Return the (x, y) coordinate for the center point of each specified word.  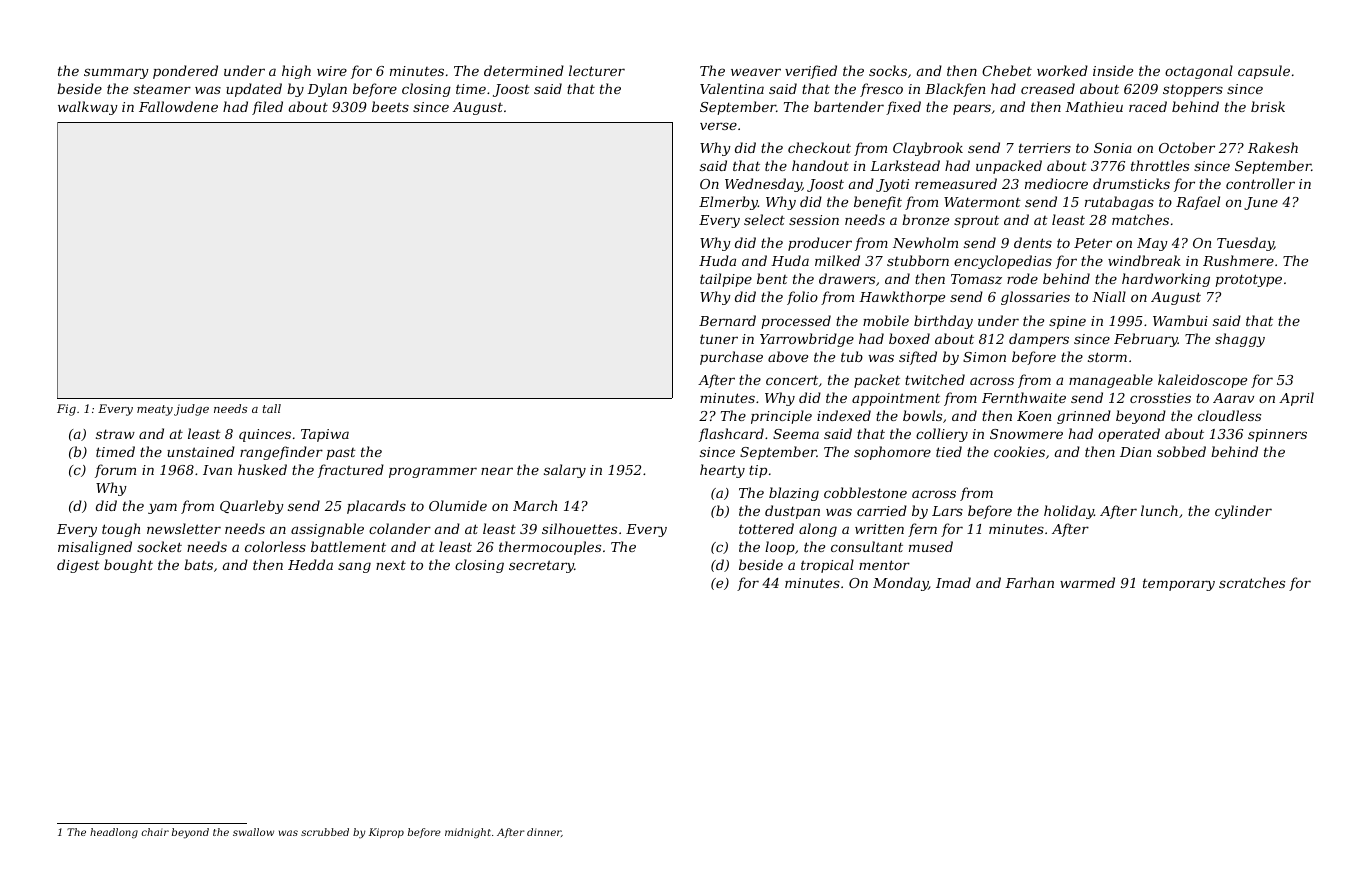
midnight (468, 833)
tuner (719, 339)
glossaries (1035, 298)
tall (272, 408)
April (1296, 399)
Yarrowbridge (807, 340)
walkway (88, 108)
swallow (253, 832)
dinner (544, 832)
